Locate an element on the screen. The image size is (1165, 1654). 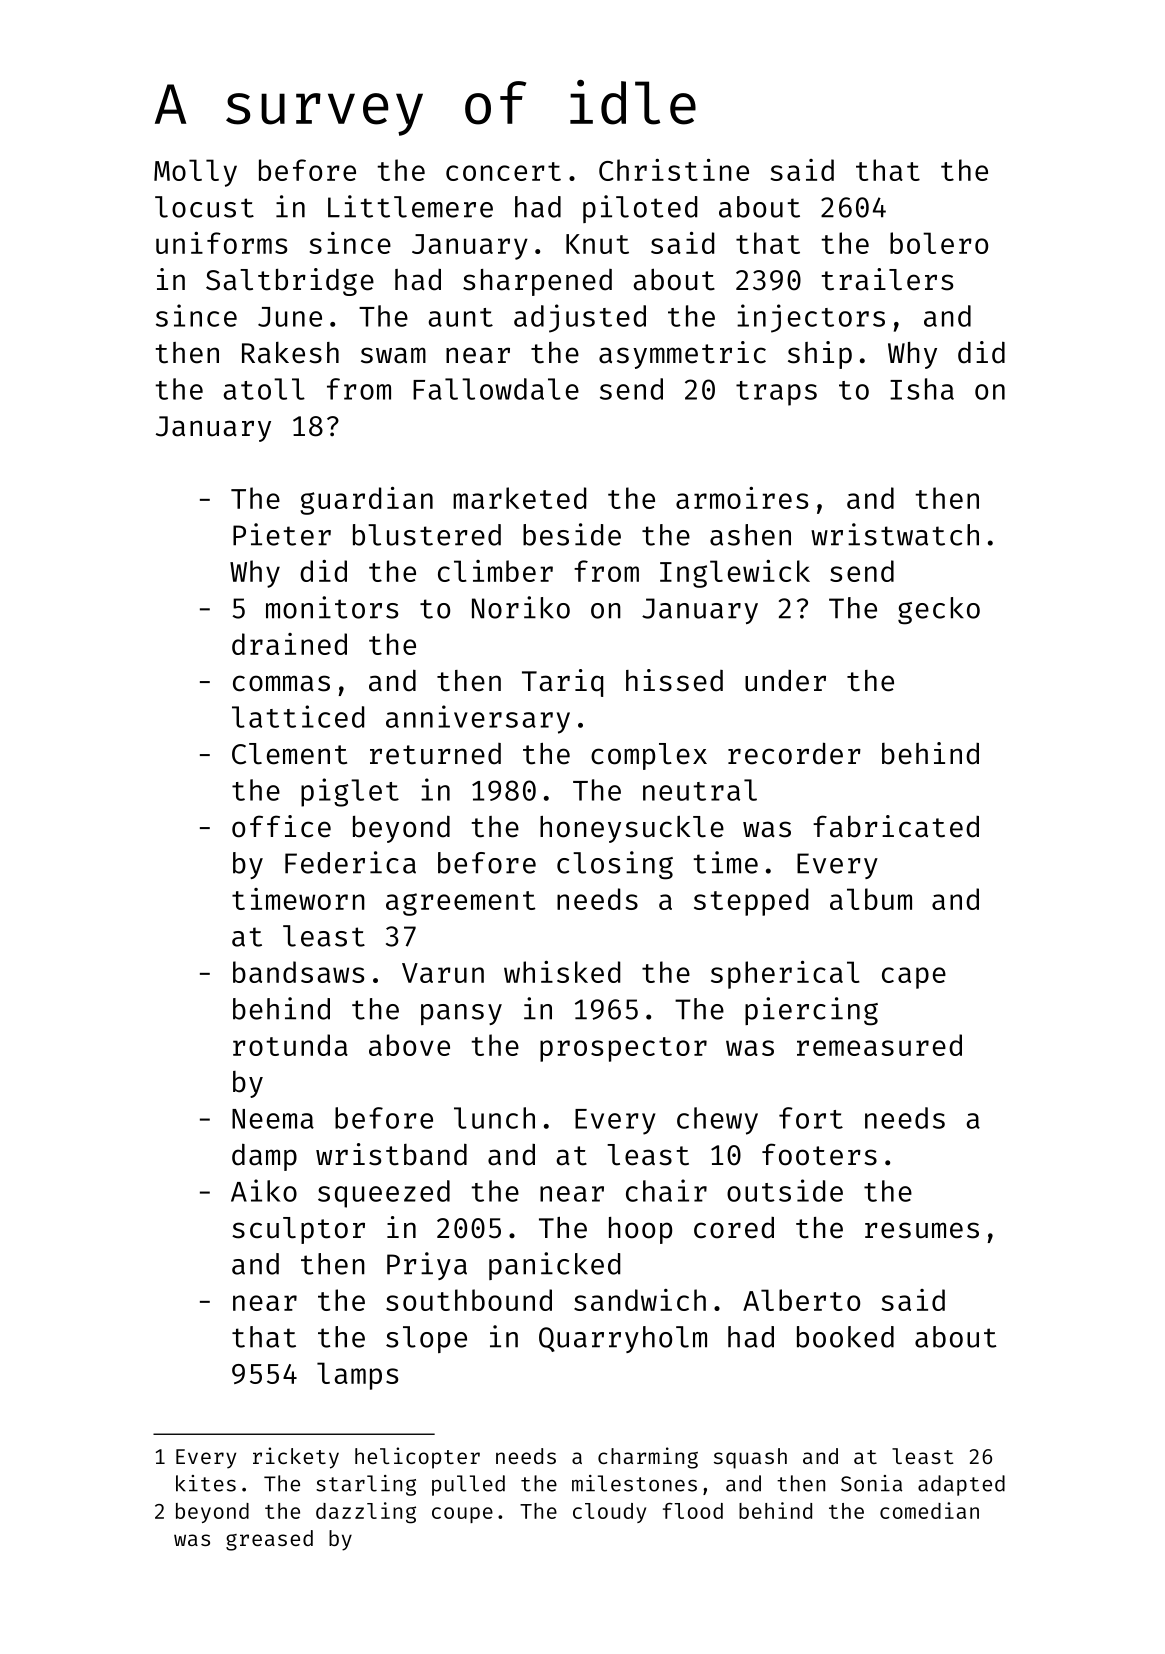
Christine is located at coordinates (674, 170).
